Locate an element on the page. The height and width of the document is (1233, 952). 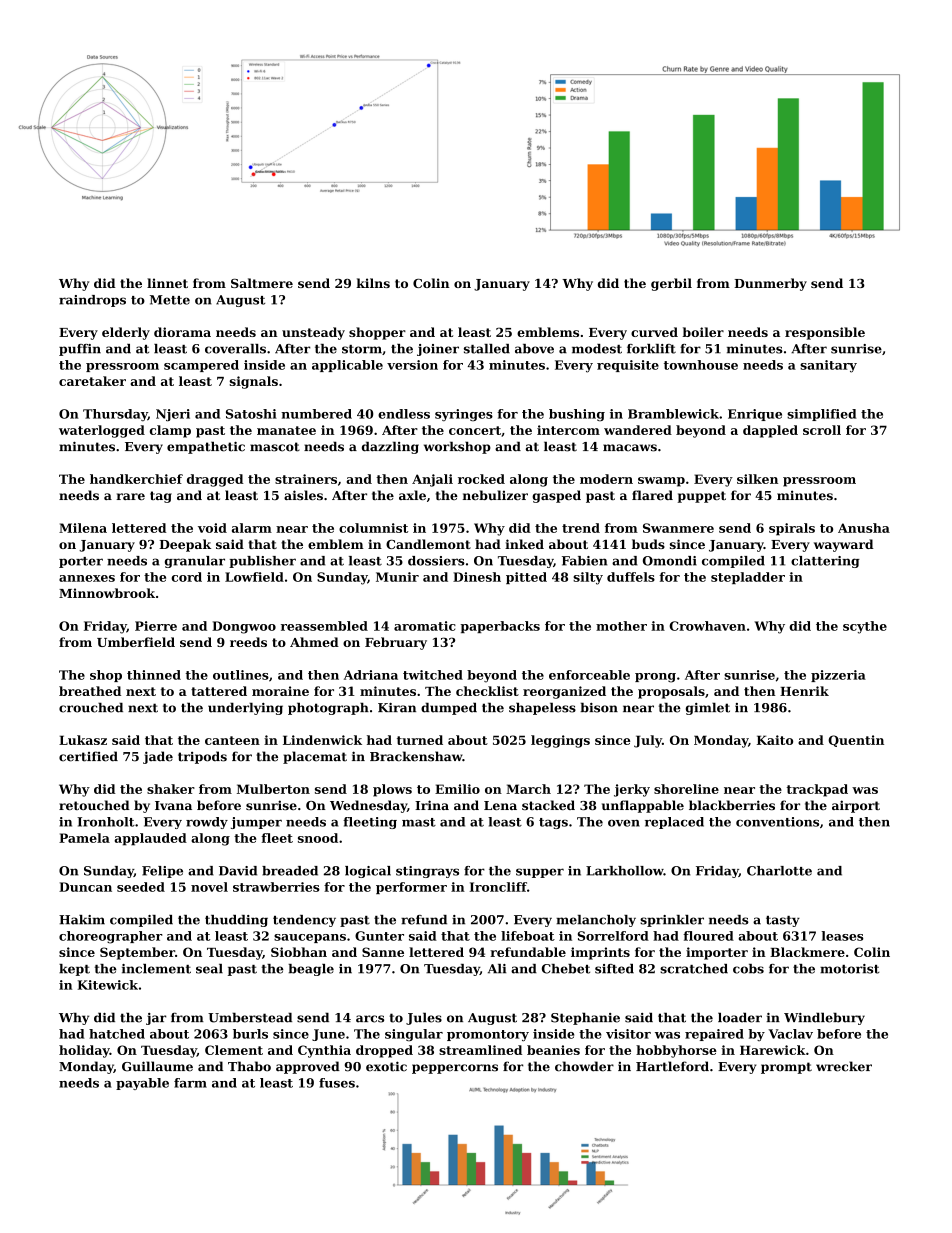
leggings is located at coordinates (560, 741).
